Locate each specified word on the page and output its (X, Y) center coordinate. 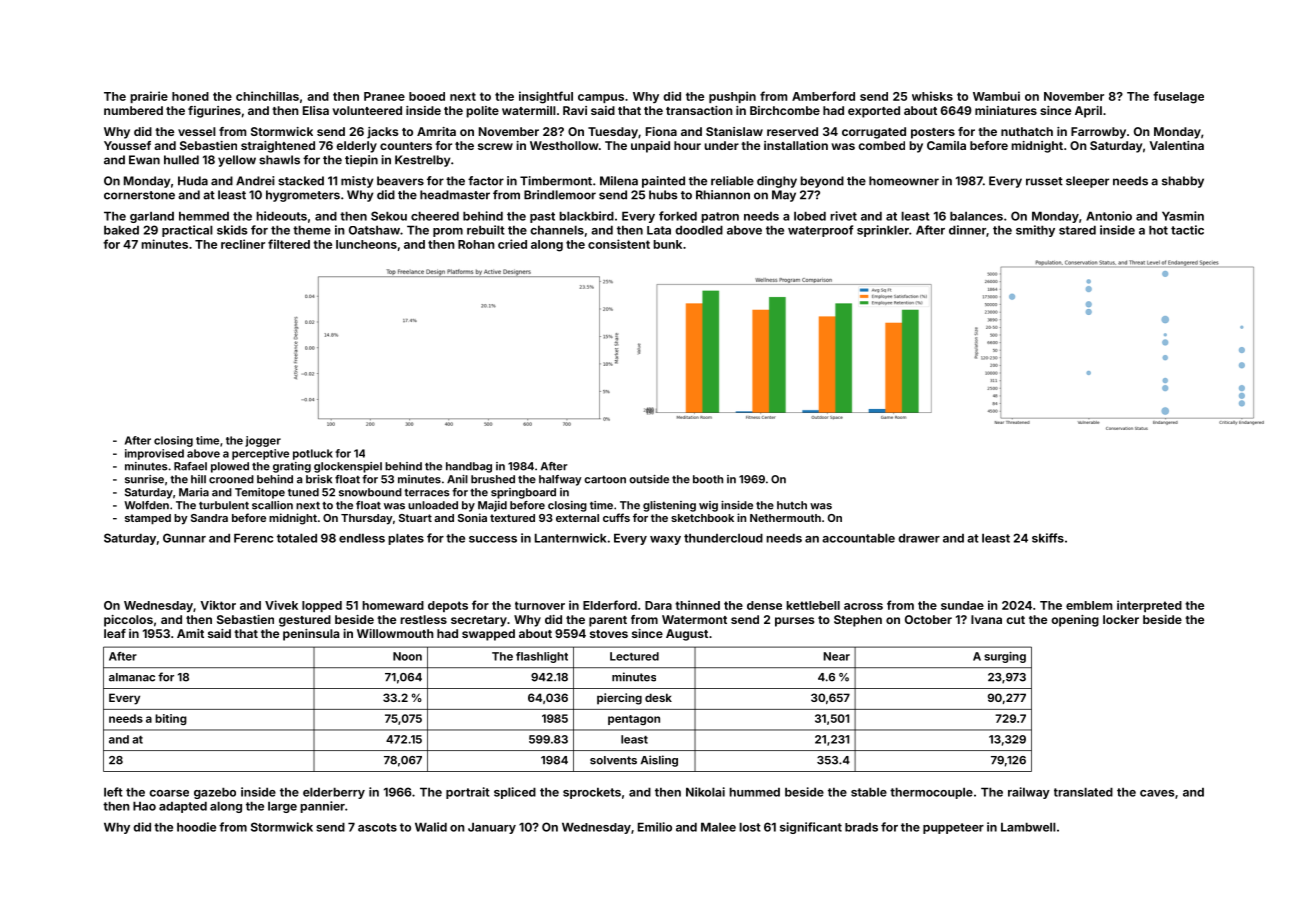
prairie (149, 97)
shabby (1183, 182)
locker (1121, 619)
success (493, 539)
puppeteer (953, 828)
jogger (263, 441)
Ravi (575, 110)
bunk (667, 244)
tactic (1187, 230)
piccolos (128, 621)
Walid (431, 827)
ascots (377, 827)
